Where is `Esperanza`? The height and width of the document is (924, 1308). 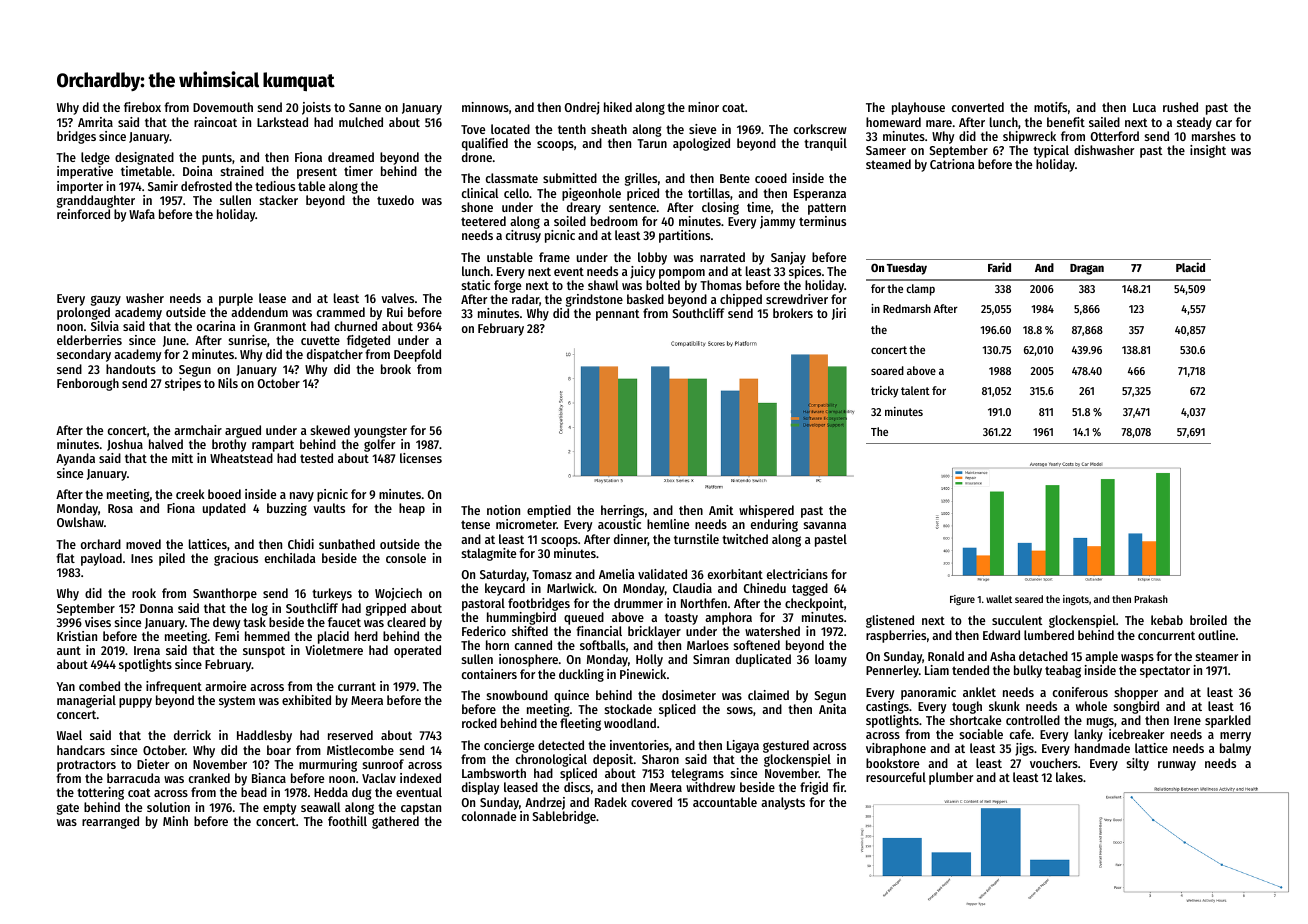
Esperanza is located at coordinates (820, 195).
